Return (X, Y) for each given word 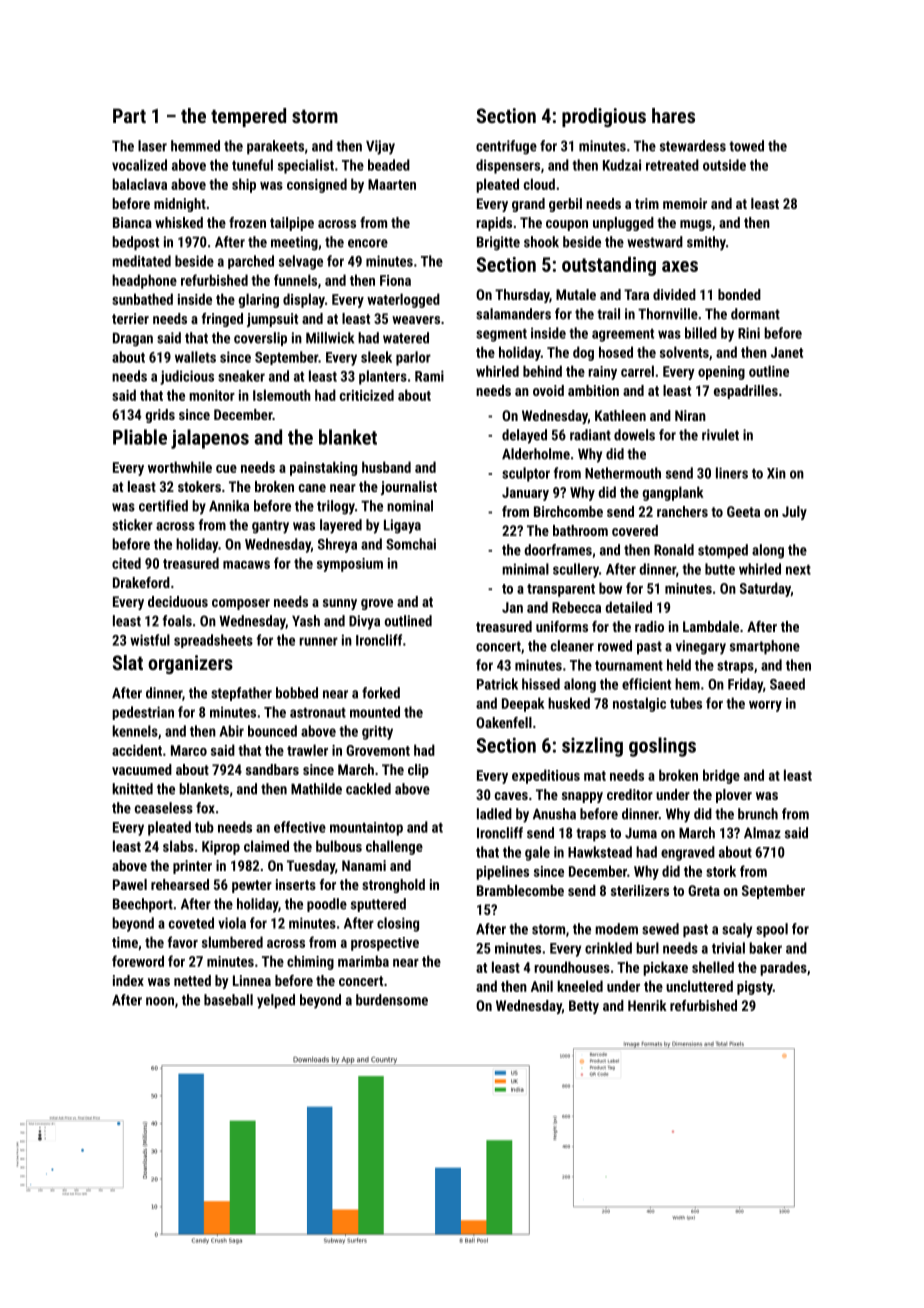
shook (541, 242)
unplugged (623, 224)
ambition (593, 390)
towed (746, 146)
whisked (179, 222)
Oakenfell (504, 722)
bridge (721, 776)
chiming (310, 962)
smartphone (765, 647)
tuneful (252, 165)
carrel (637, 371)
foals (177, 621)
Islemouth (282, 395)
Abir (231, 731)
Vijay (380, 147)
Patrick (497, 684)
